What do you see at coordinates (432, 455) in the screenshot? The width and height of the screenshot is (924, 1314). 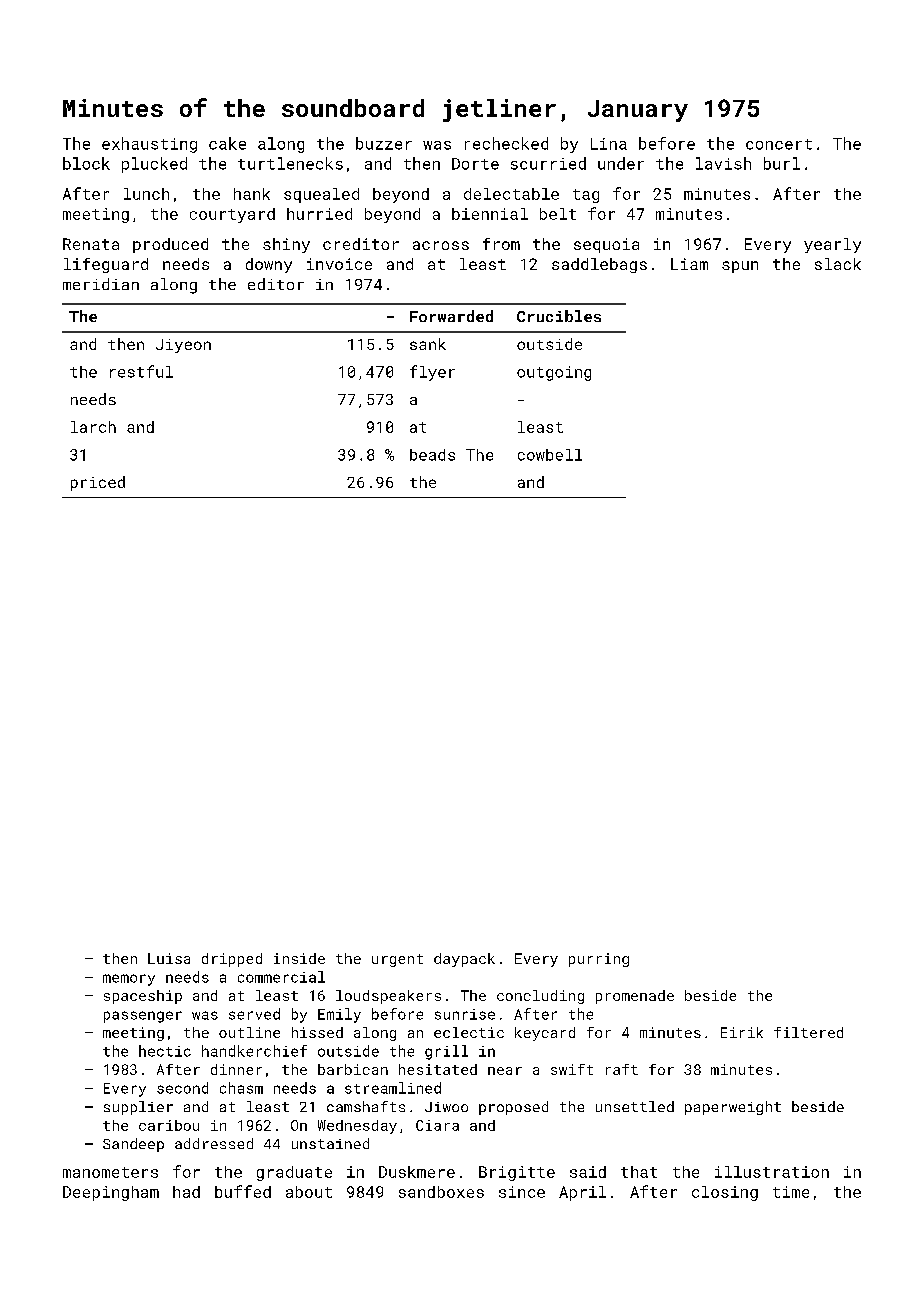 I see `beads` at bounding box center [432, 455].
